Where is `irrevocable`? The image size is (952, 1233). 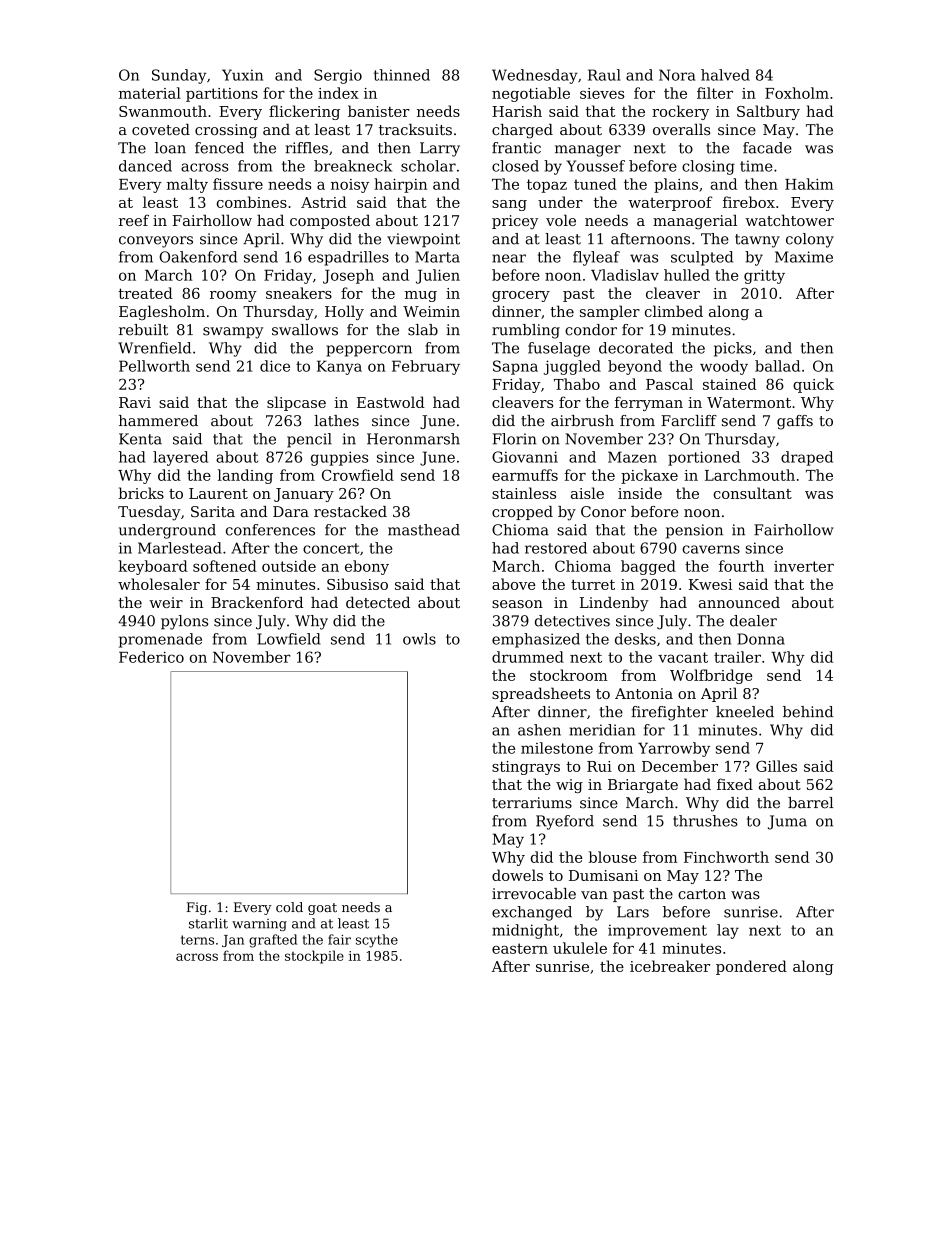
irrevocable is located at coordinates (534, 894).
